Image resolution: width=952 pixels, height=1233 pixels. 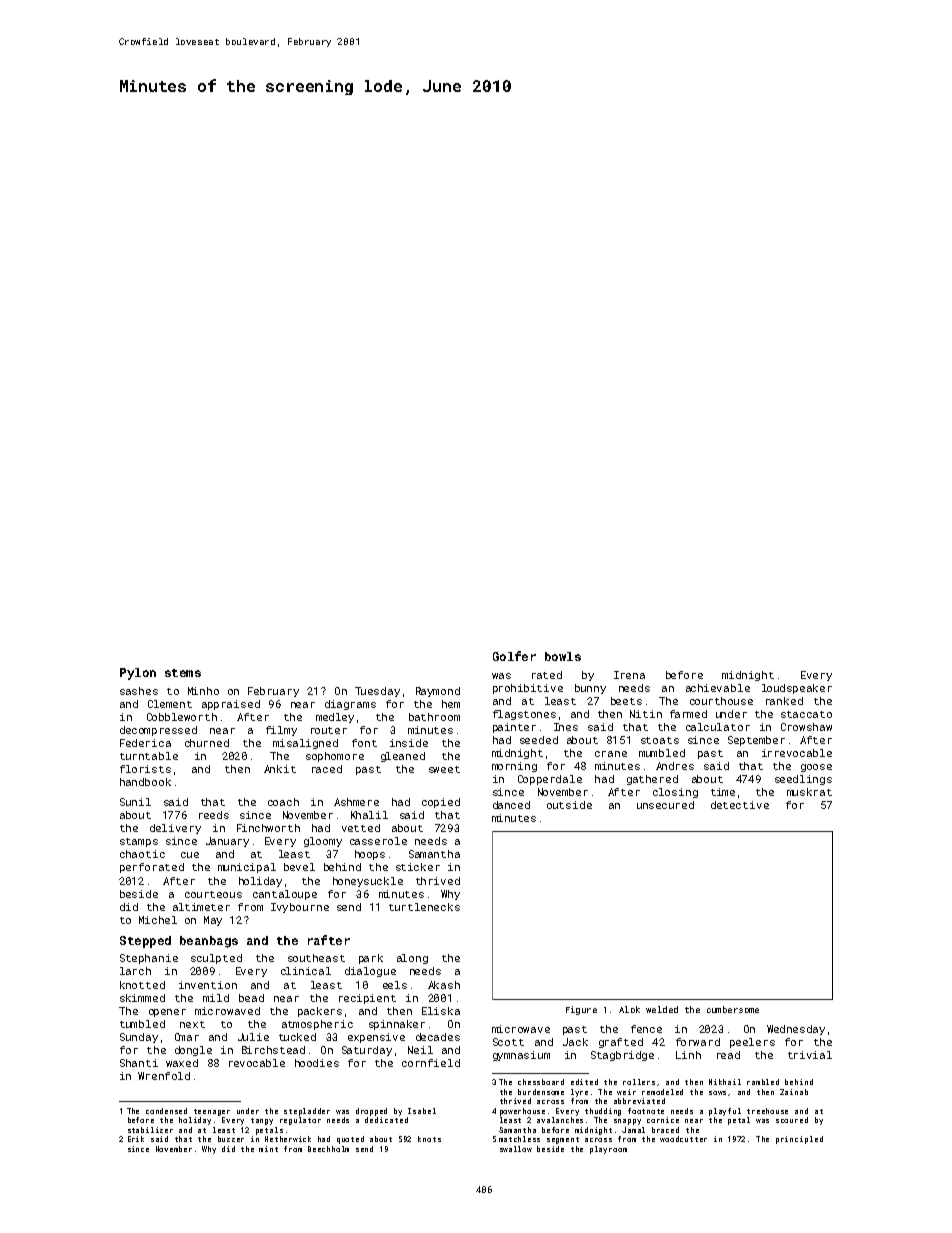 What do you see at coordinates (718, 688) in the screenshot?
I see `achievable` at bounding box center [718, 688].
